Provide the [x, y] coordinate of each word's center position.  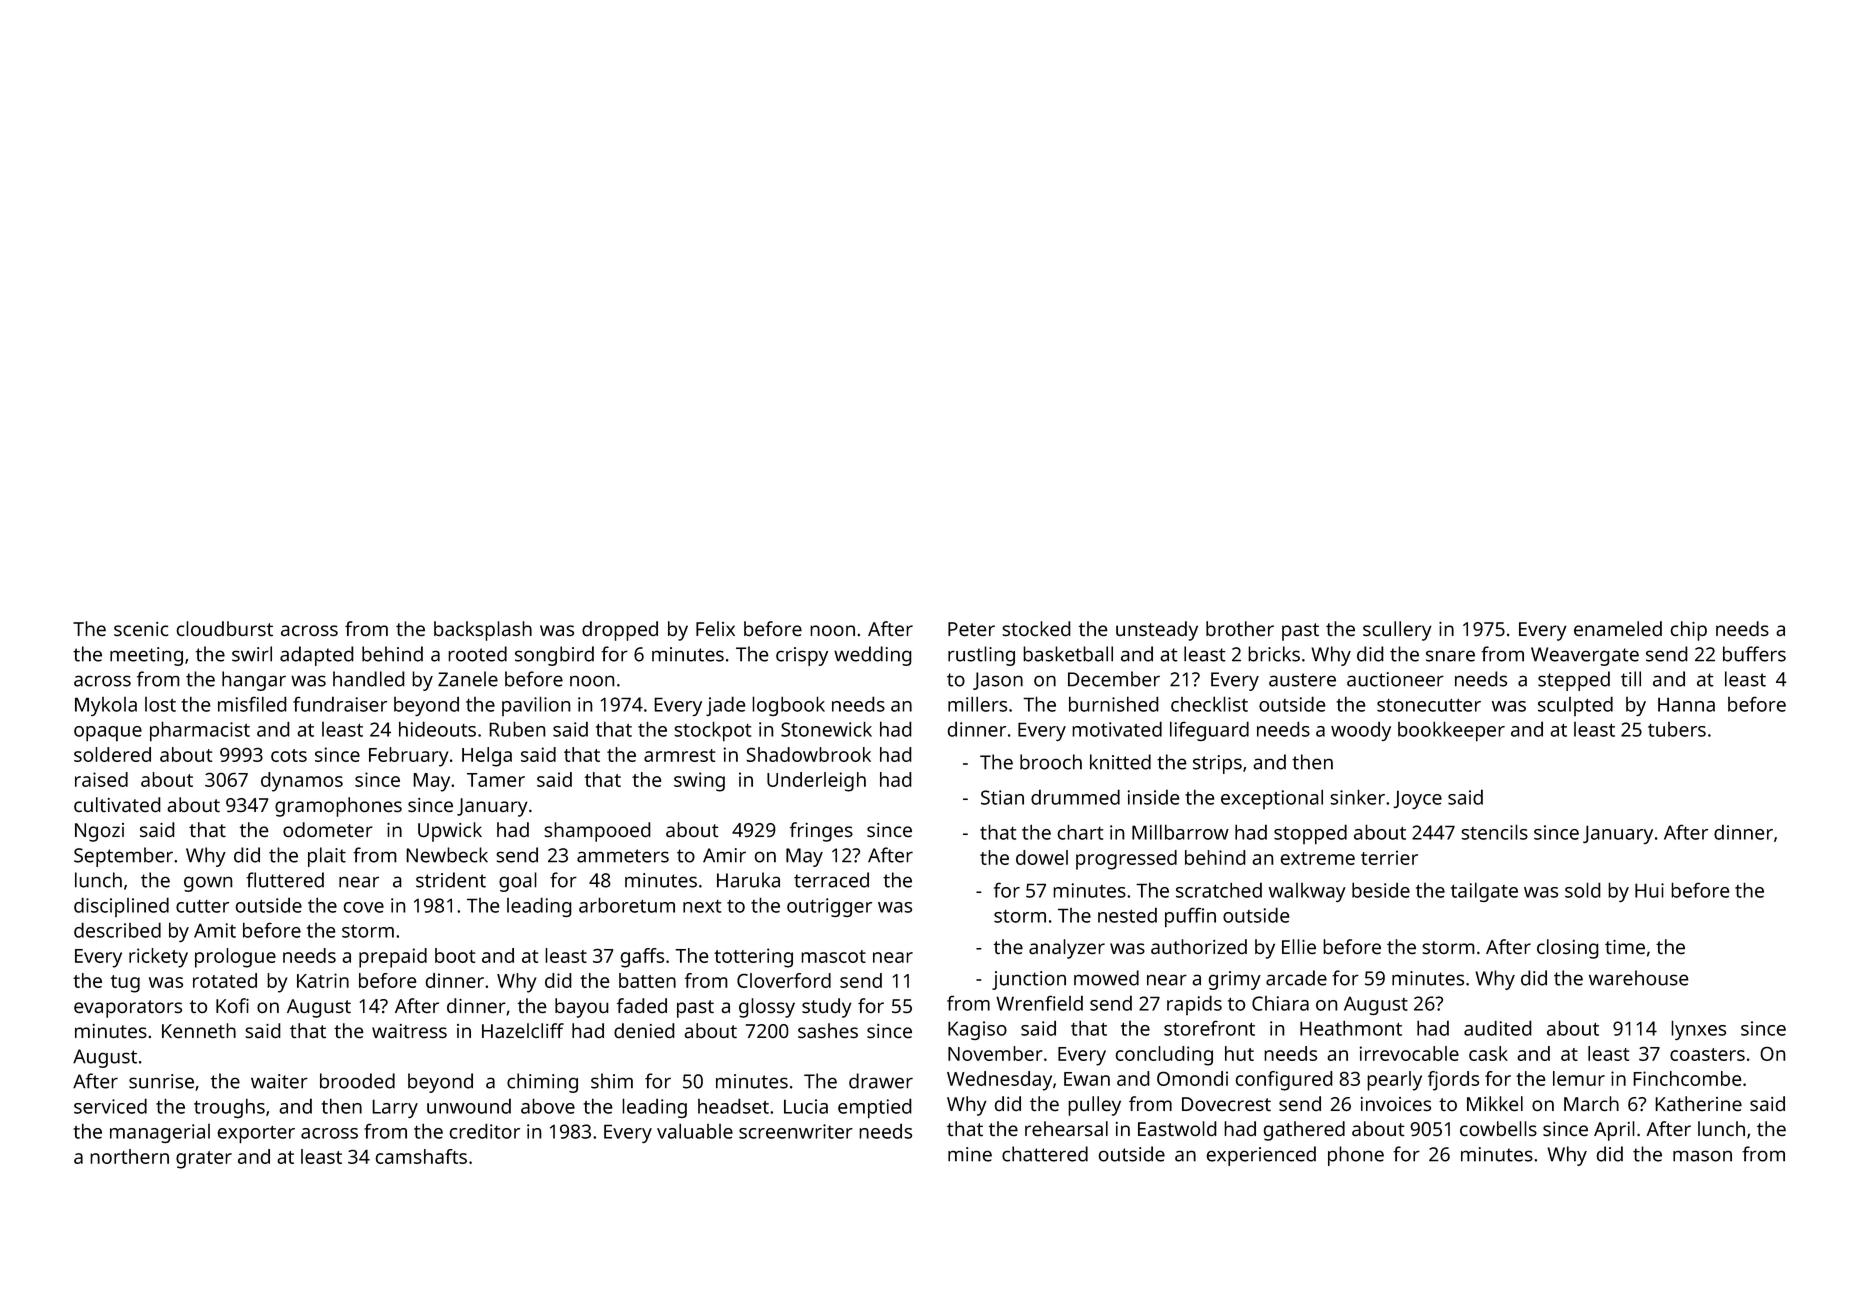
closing [1568, 949]
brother [1240, 628]
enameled [1618, 628]
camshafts [421, 1156]
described [117, 930]
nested [1127, 915]
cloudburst [224, 628]
